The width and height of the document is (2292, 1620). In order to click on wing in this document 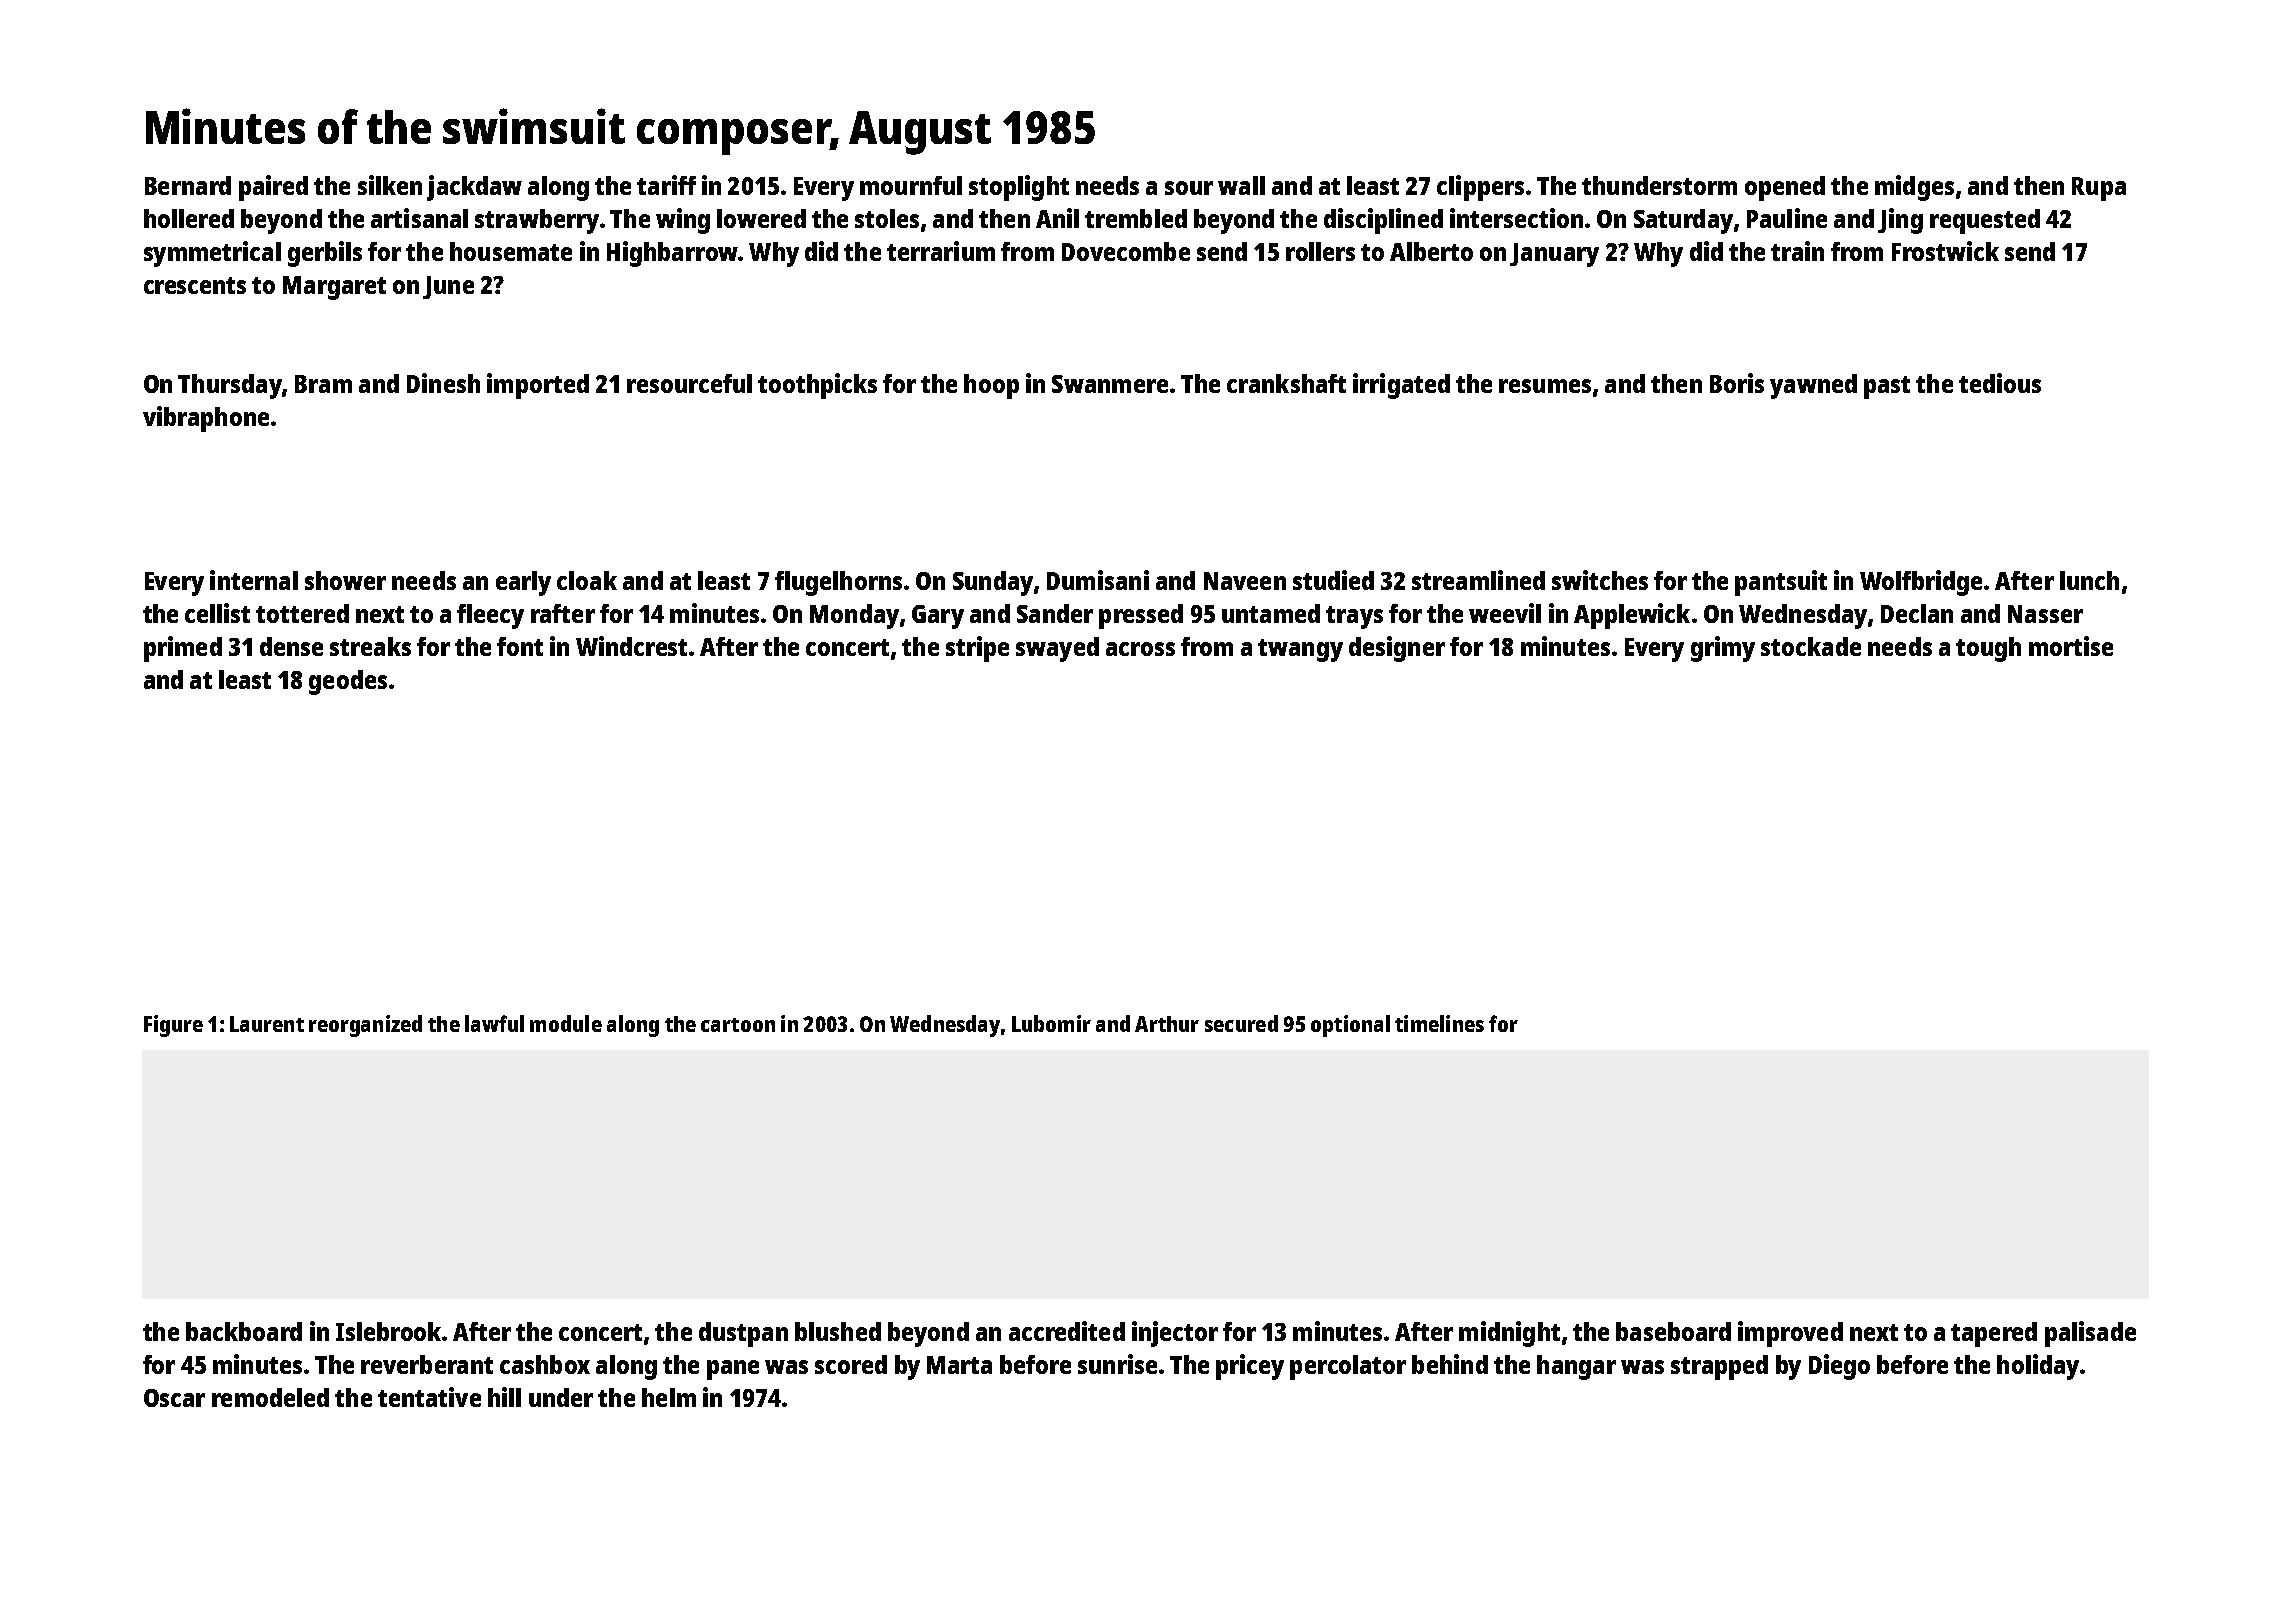, I will do `click(683, 221)`.
